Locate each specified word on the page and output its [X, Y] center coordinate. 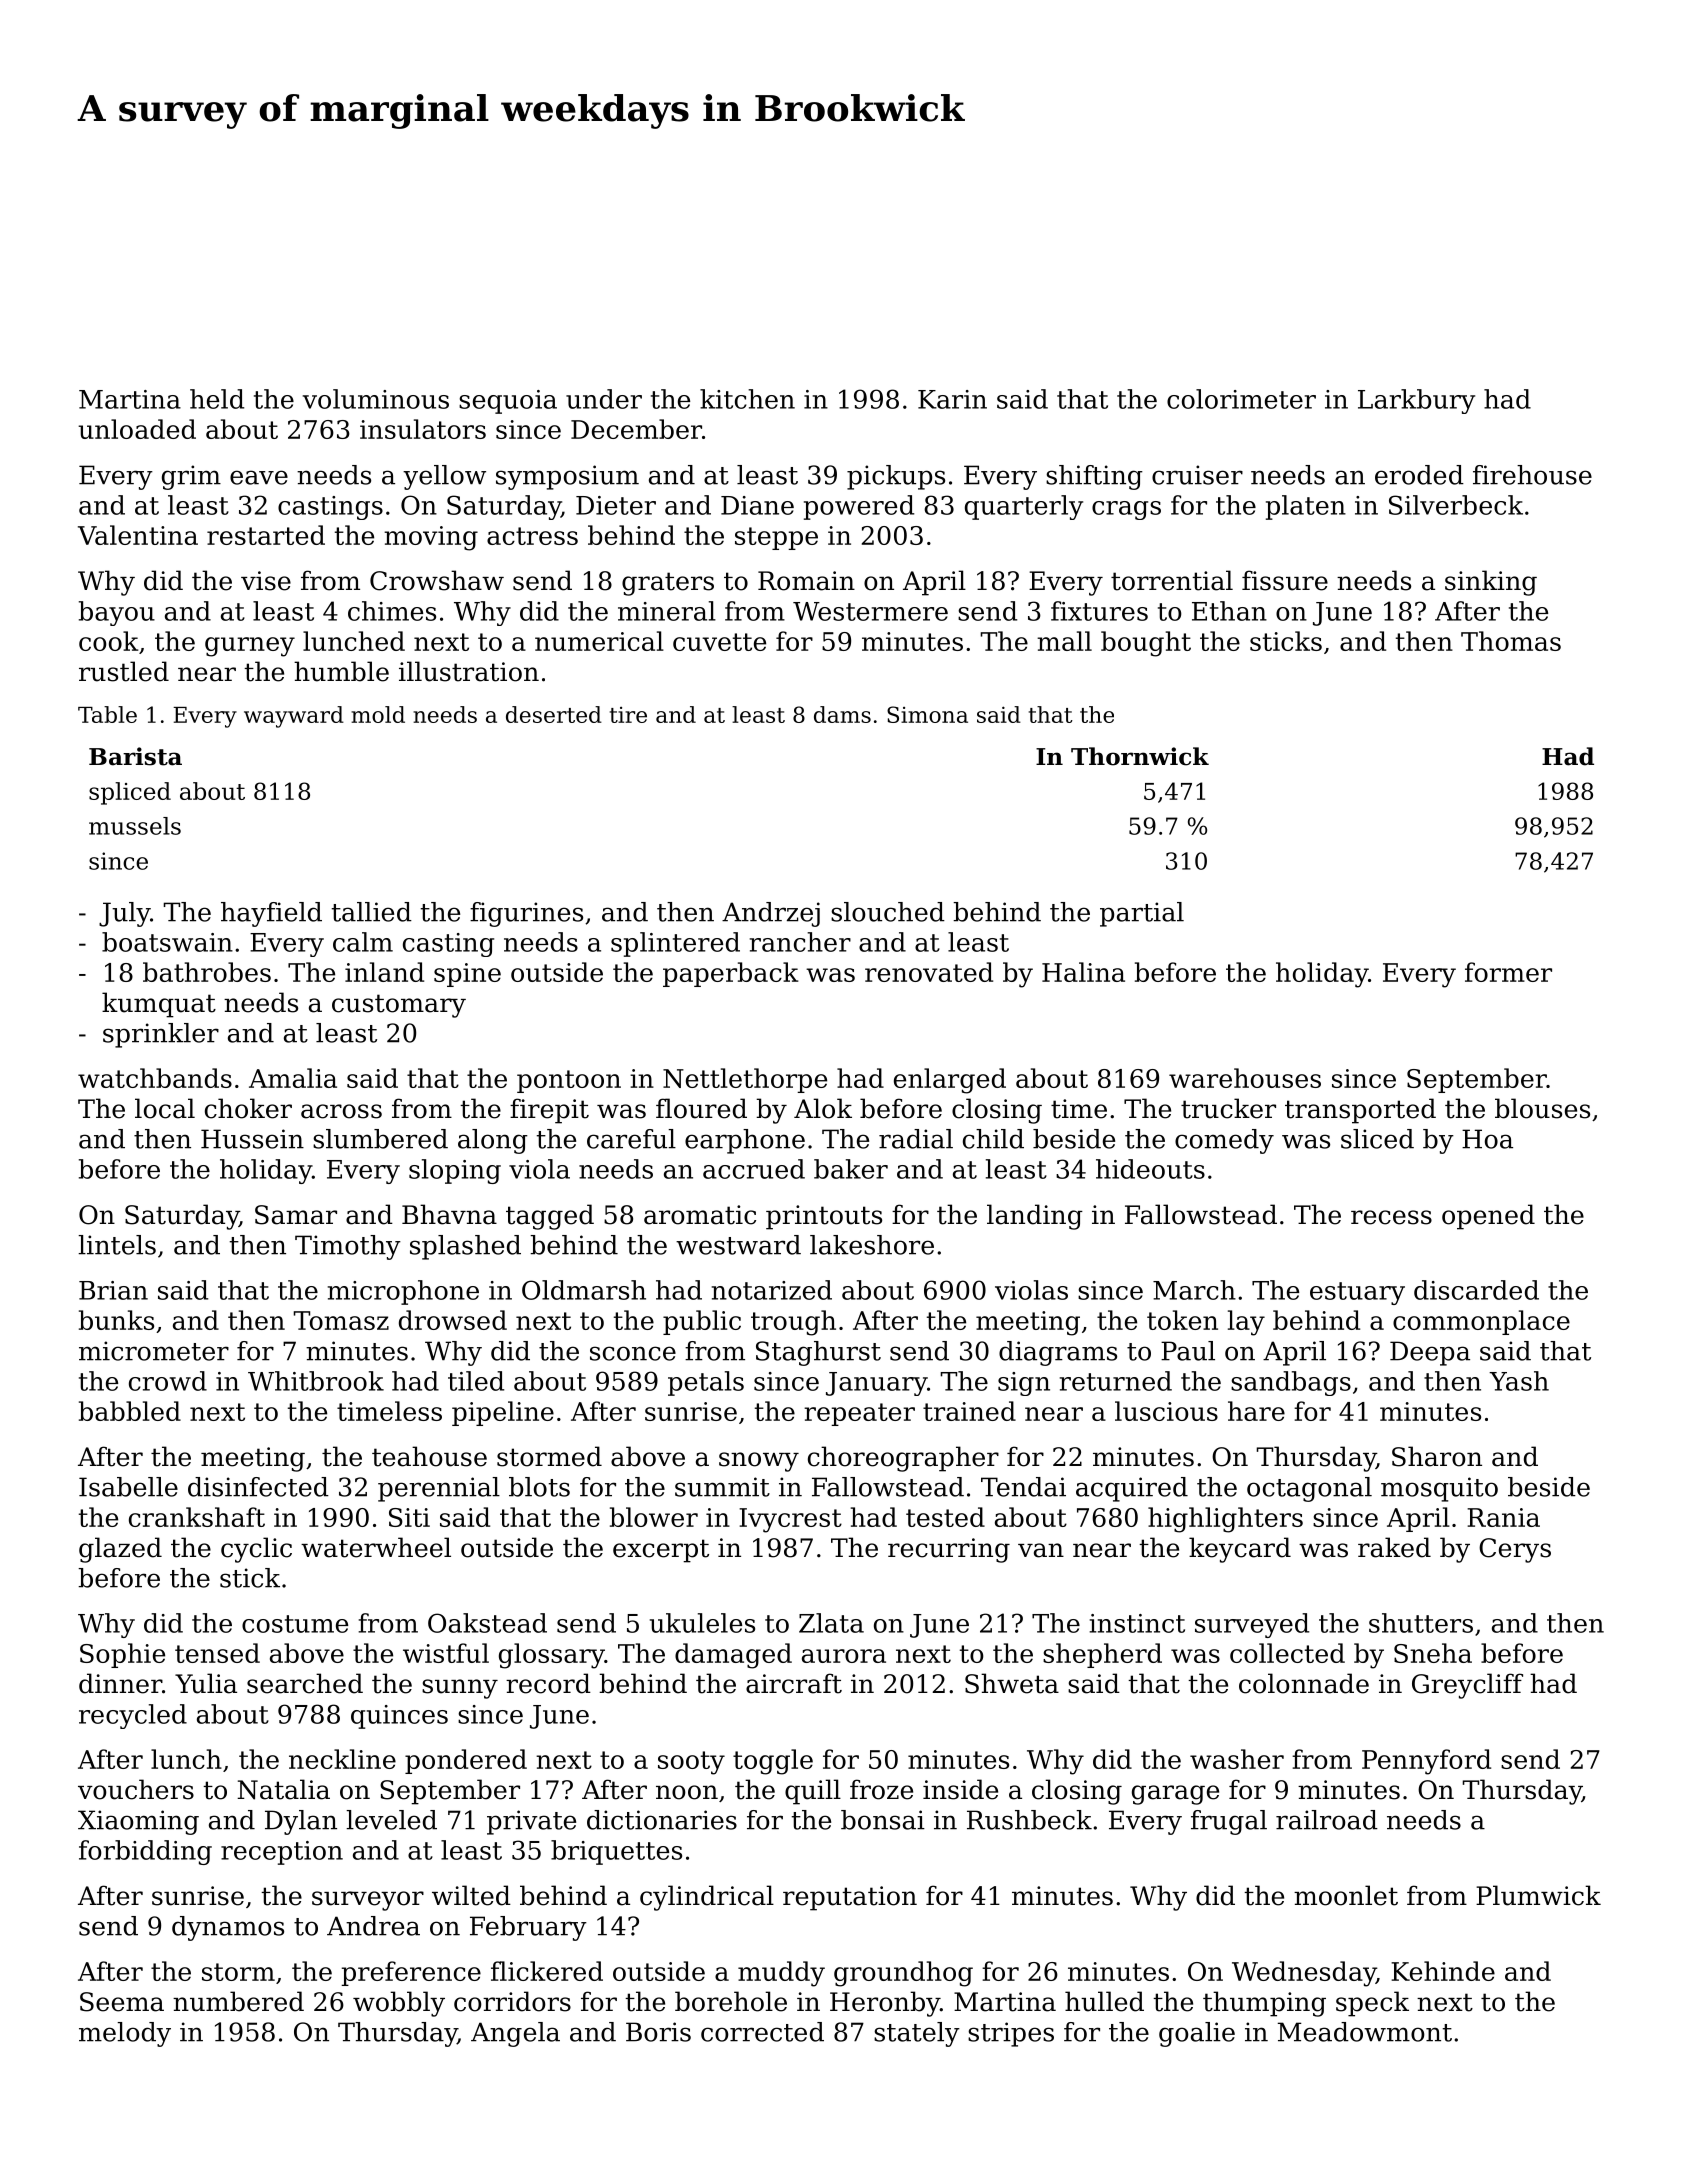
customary [399, 1006]
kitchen [747, 399]
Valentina [138, 535]
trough [793, 1323]
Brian [113, 1290]
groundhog [903, 1974]
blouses [1542, 1108]
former [1508, 972]
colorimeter [1241, 399]
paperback [731, 974]
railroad [1327, 1820]
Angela [515, 2034]
